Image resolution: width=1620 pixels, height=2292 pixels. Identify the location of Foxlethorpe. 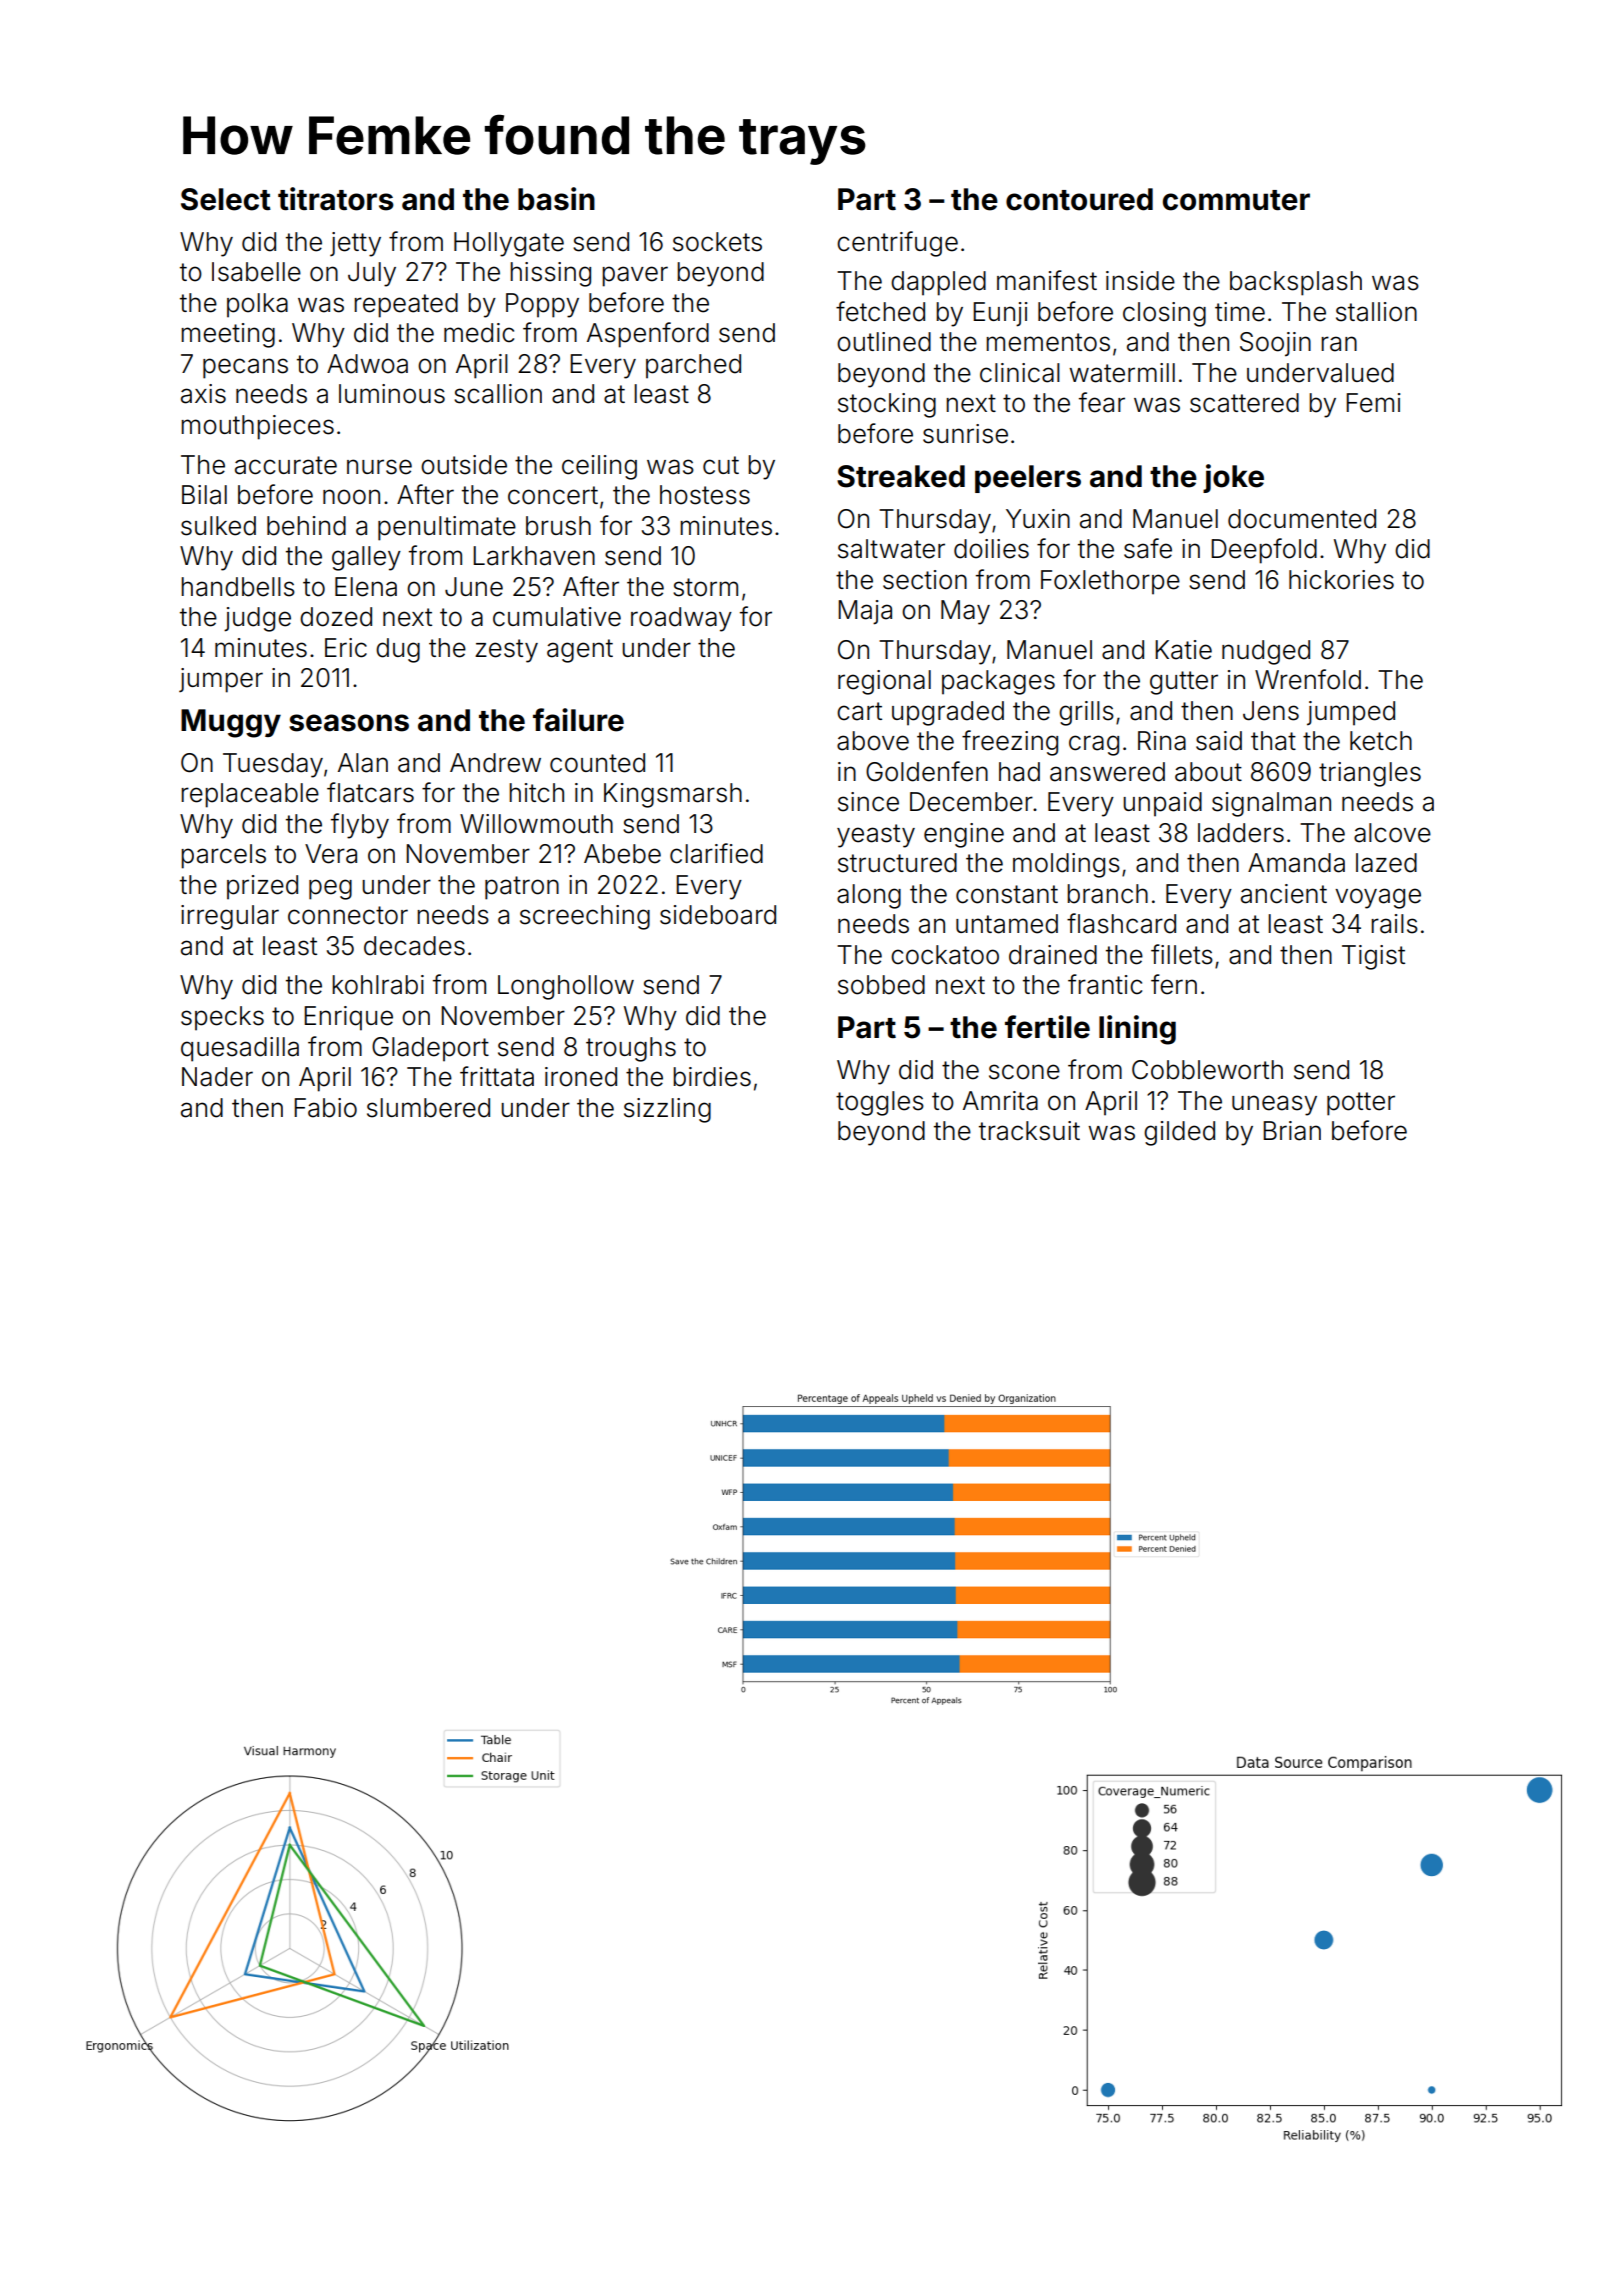
(1110, 582).
